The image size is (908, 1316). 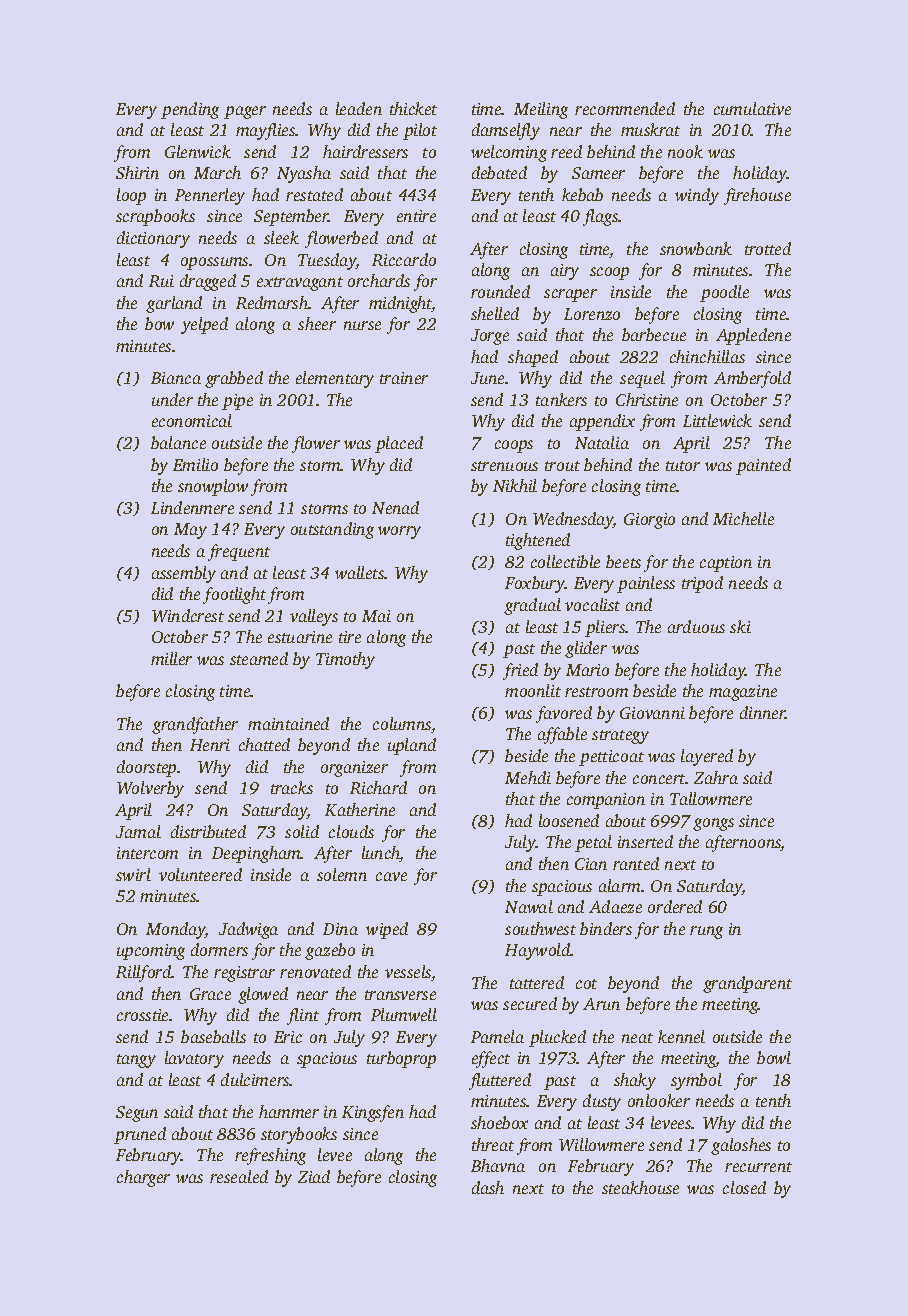 What do you see at coordinates (541, 110) in the page?
I see `Meiling` at bounding box center [541, 110].
